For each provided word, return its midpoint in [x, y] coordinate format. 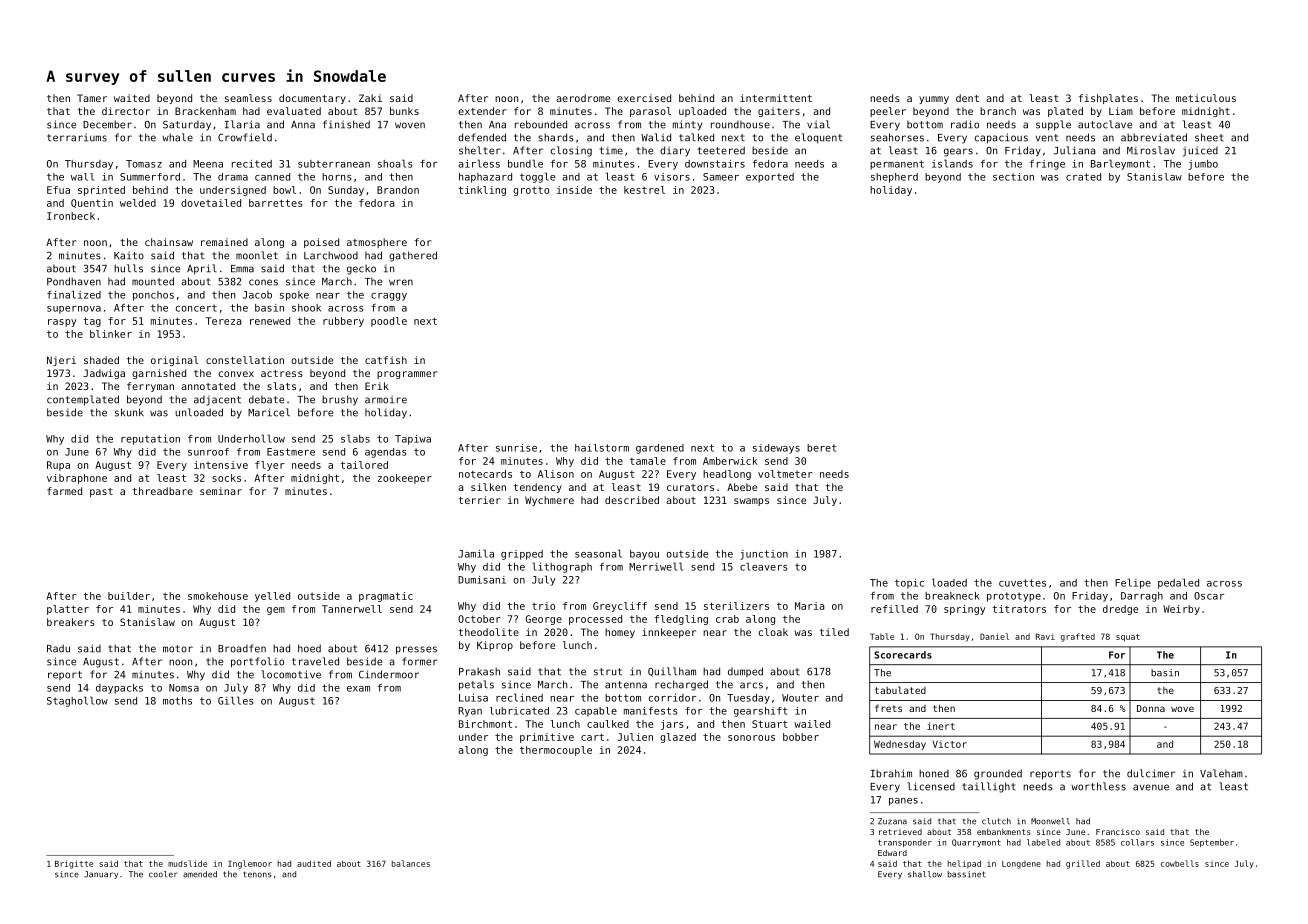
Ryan [470, 712]
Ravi [1045, 636]
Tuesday [748, 699]
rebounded [541, 124]
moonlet [257, 255]
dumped [745, 672]
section [1013, 177]
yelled [272, 597]
